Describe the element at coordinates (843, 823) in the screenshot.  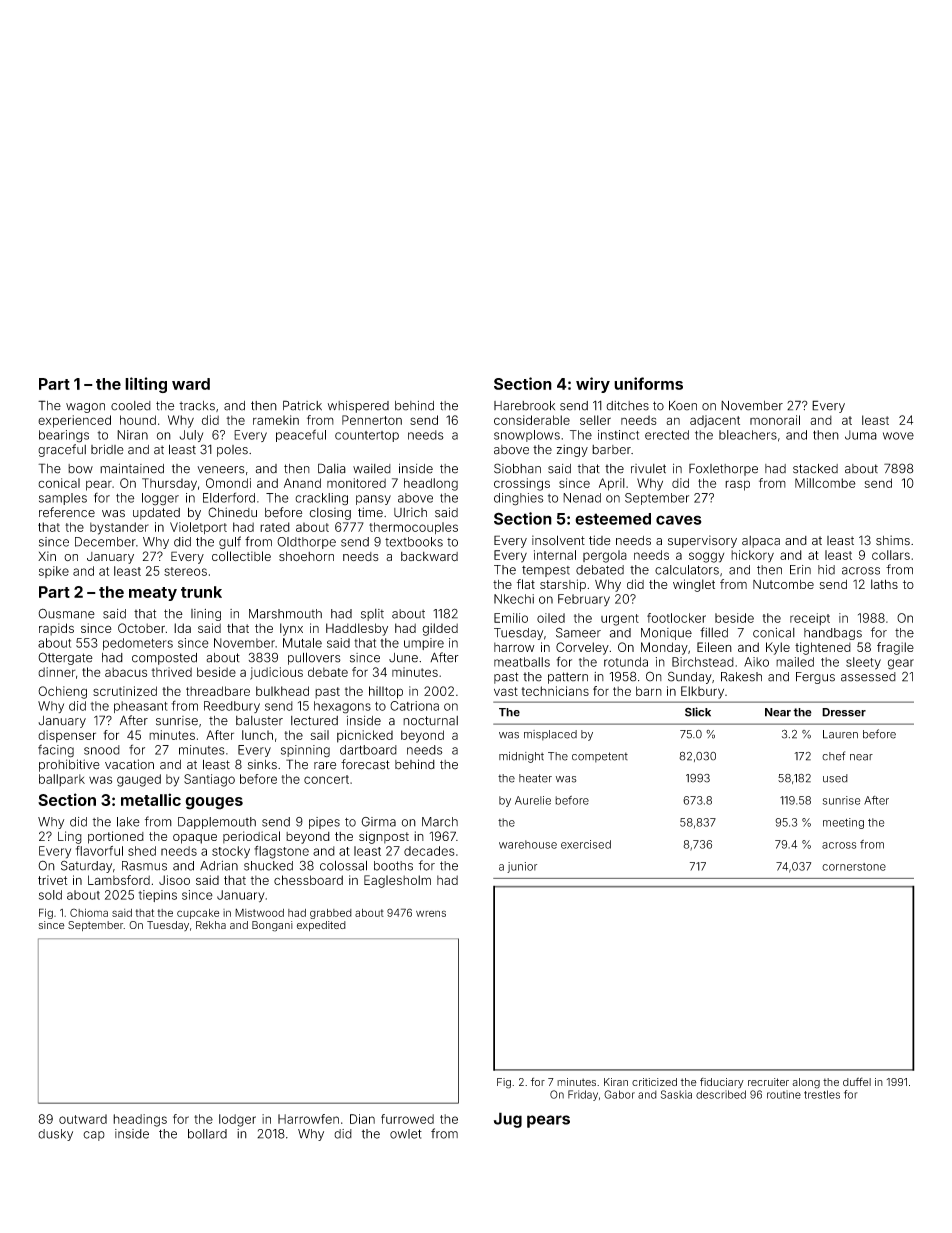
I see `meeting` at that location.
